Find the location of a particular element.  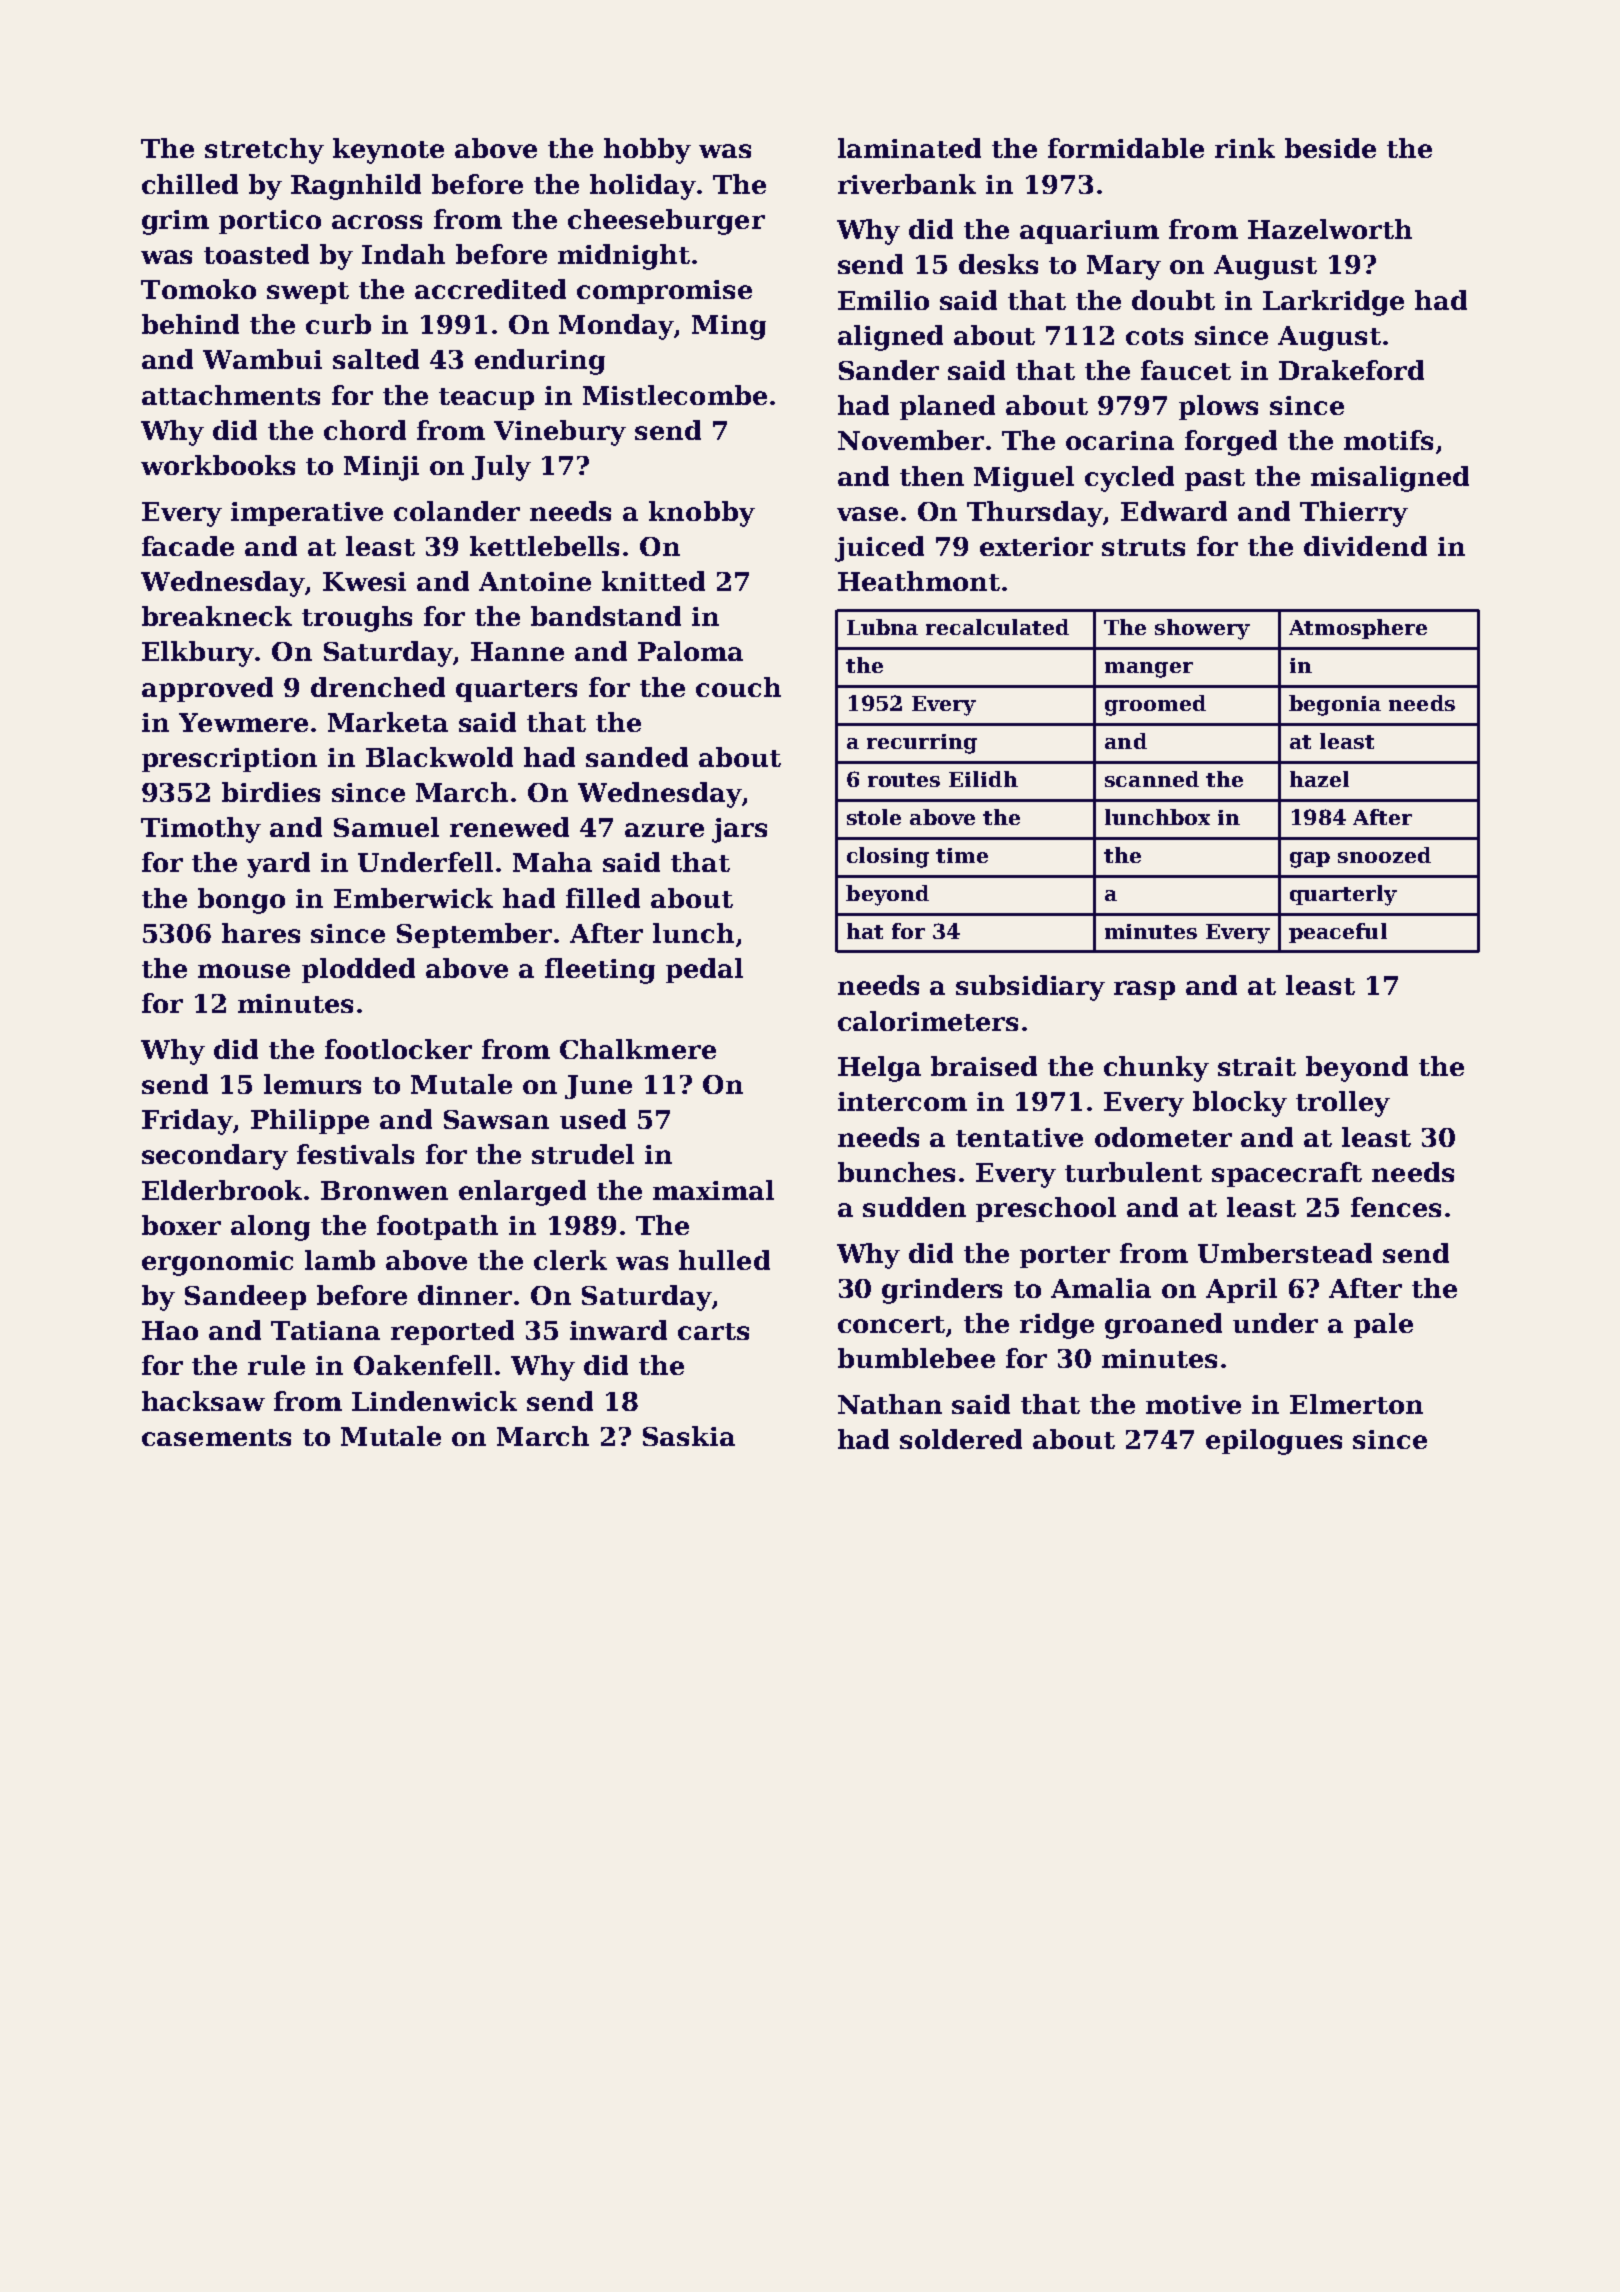

chilled is located at coordinates (190, 184).
